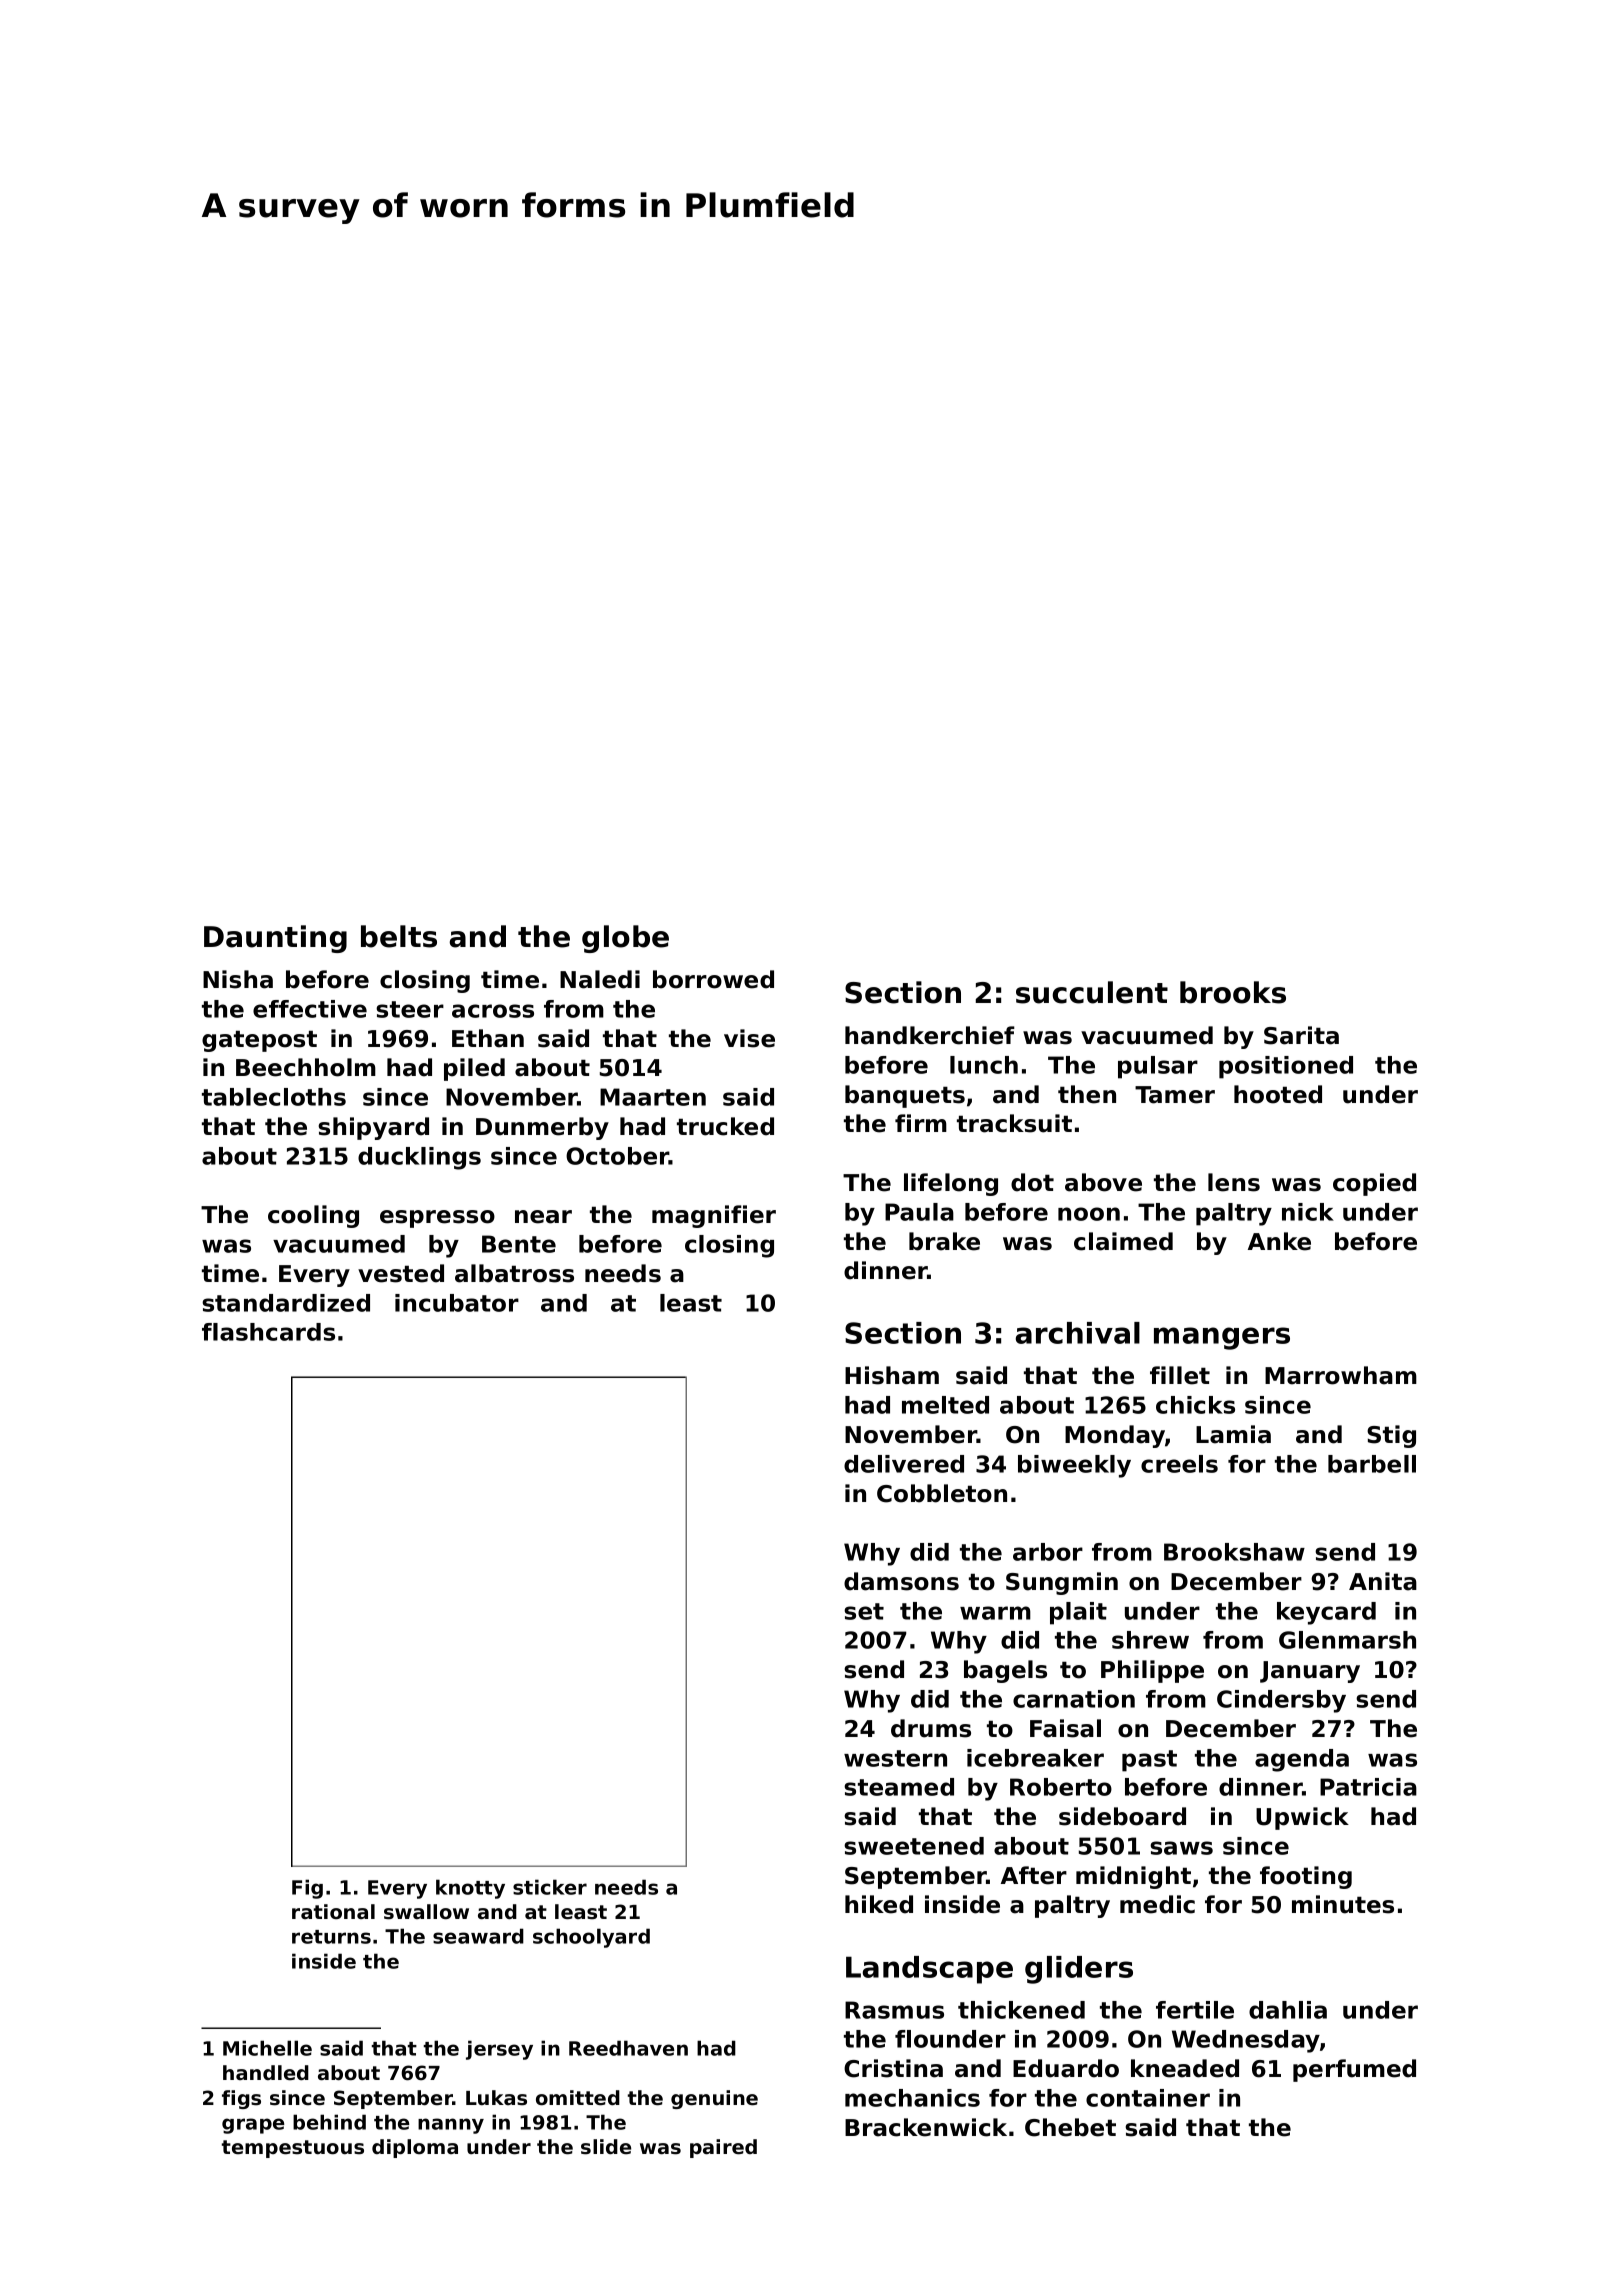  Describe the element at coordinates (1092, 992) in the screenshot. I see `succulent` at that location.
